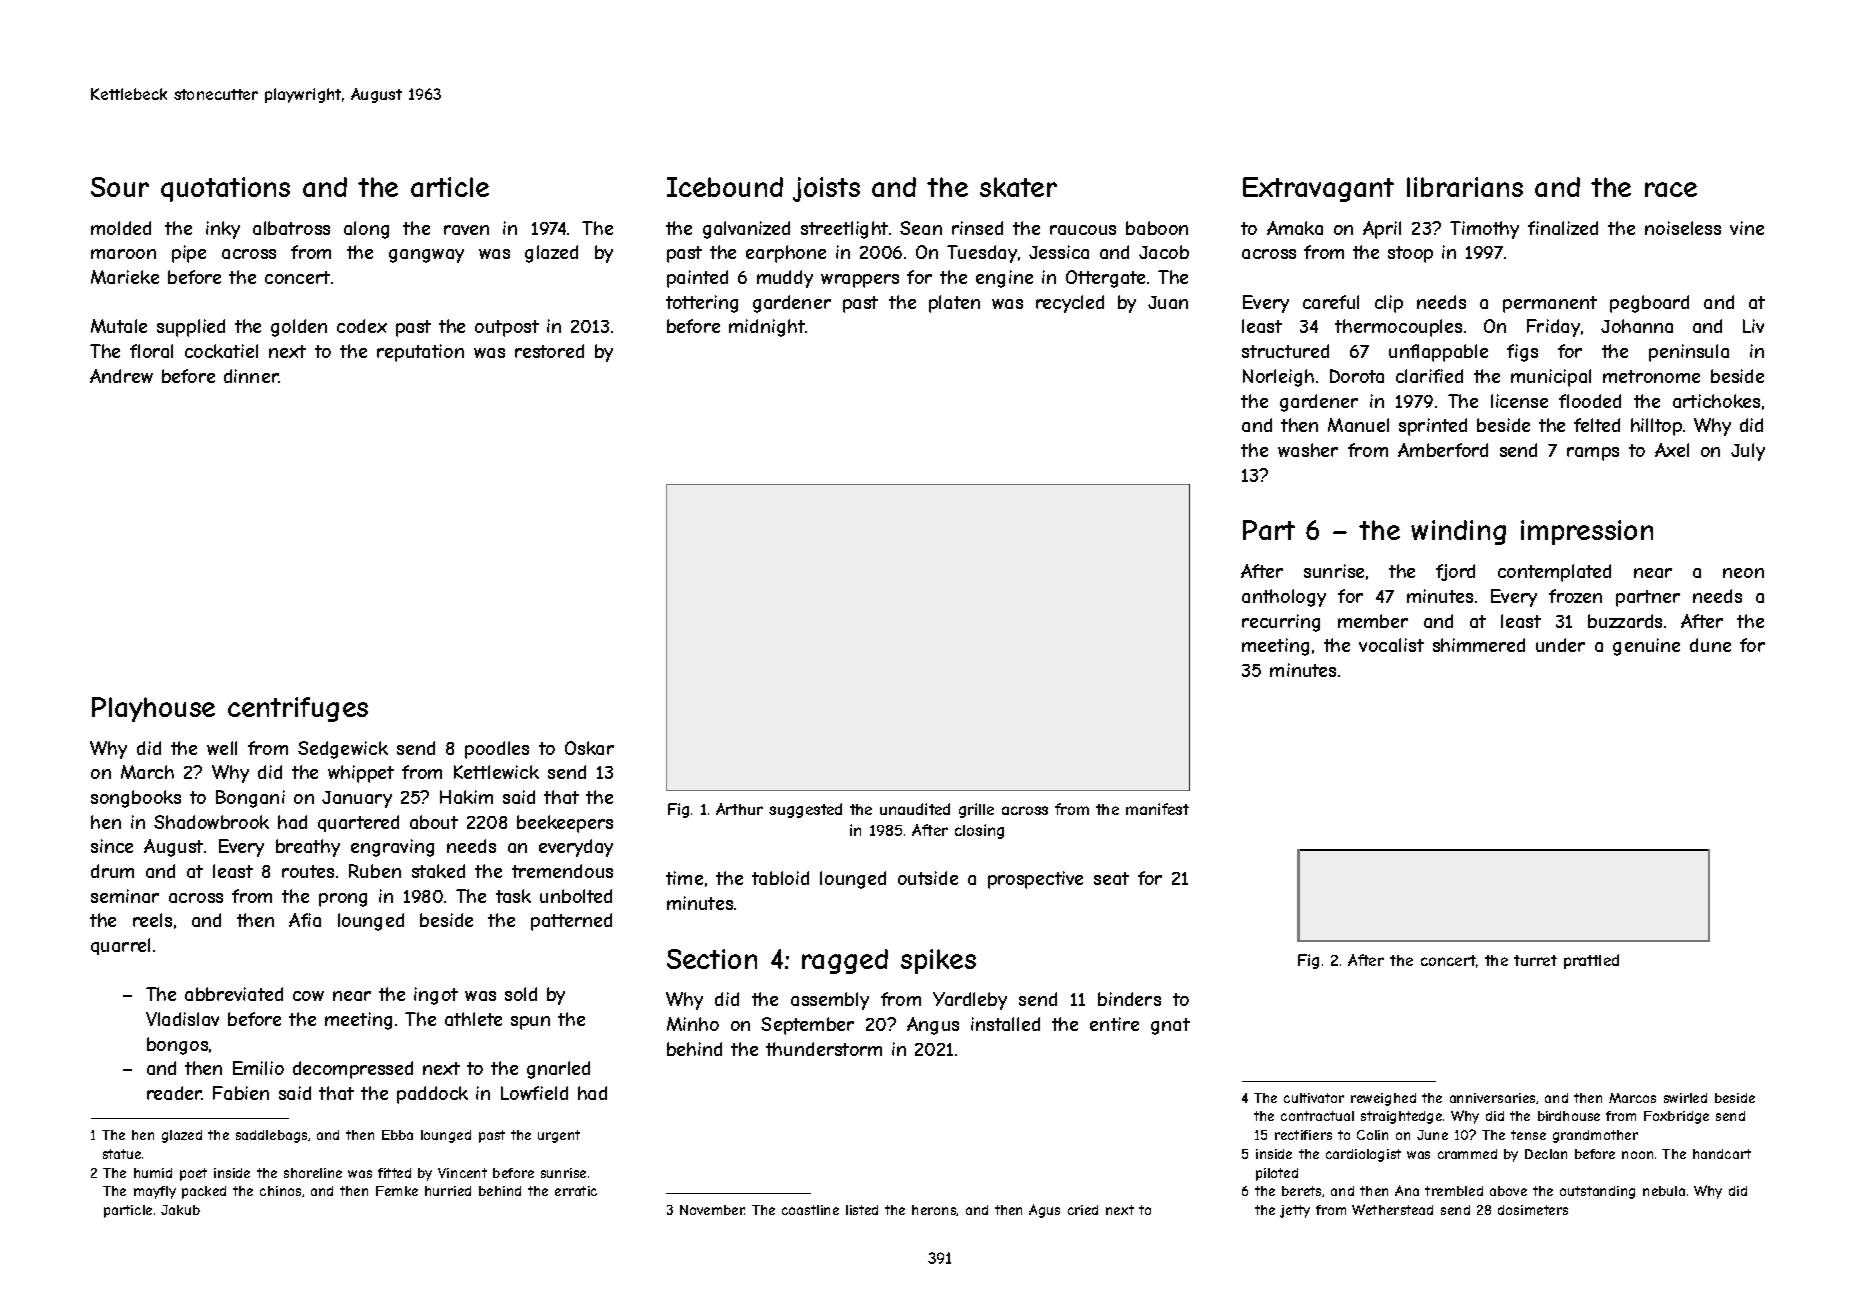 The image size is (1856, 1313). I want to click on Sour, so click(120, 187).
